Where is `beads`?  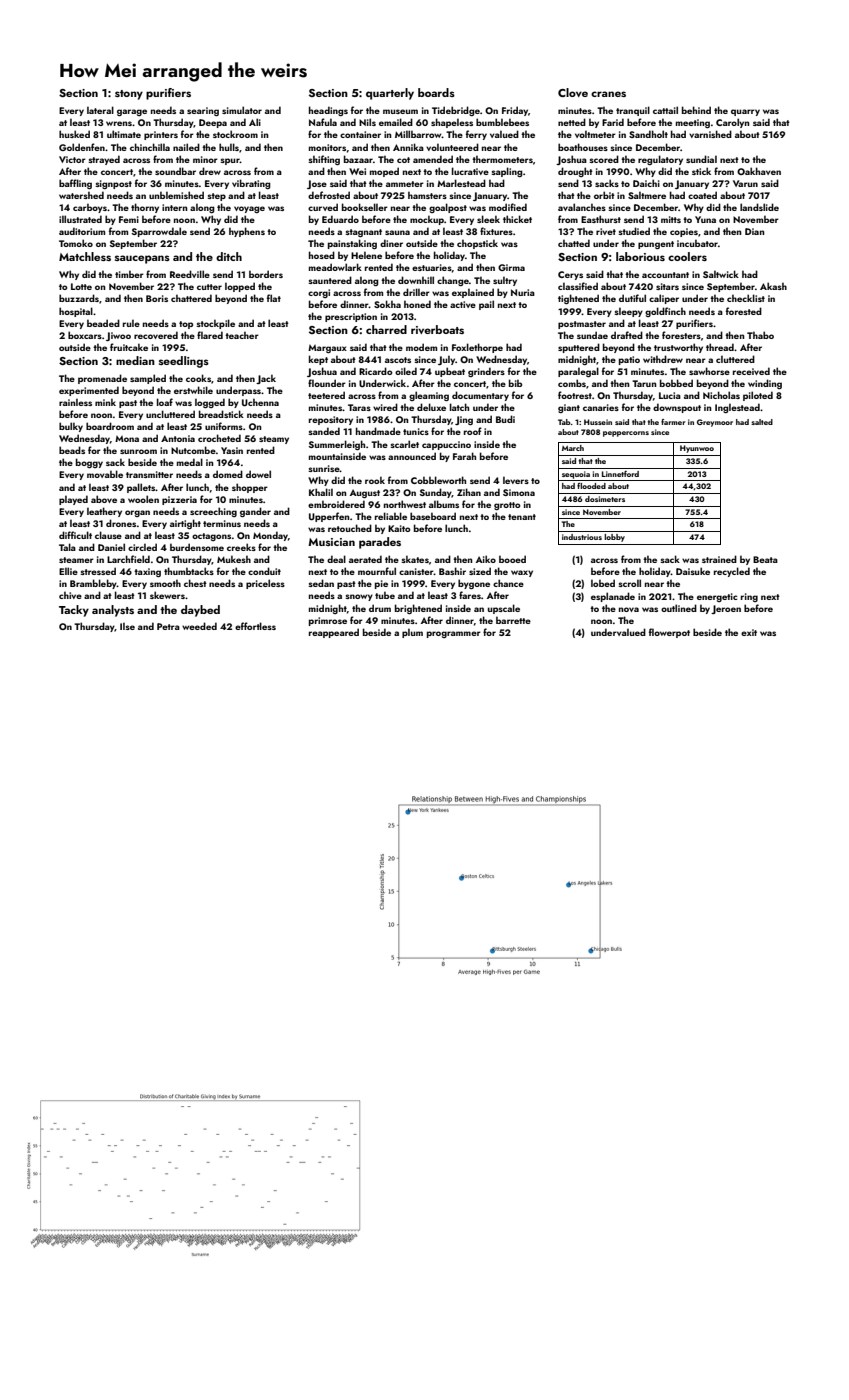 beads is located at coordinates (72, 450).
